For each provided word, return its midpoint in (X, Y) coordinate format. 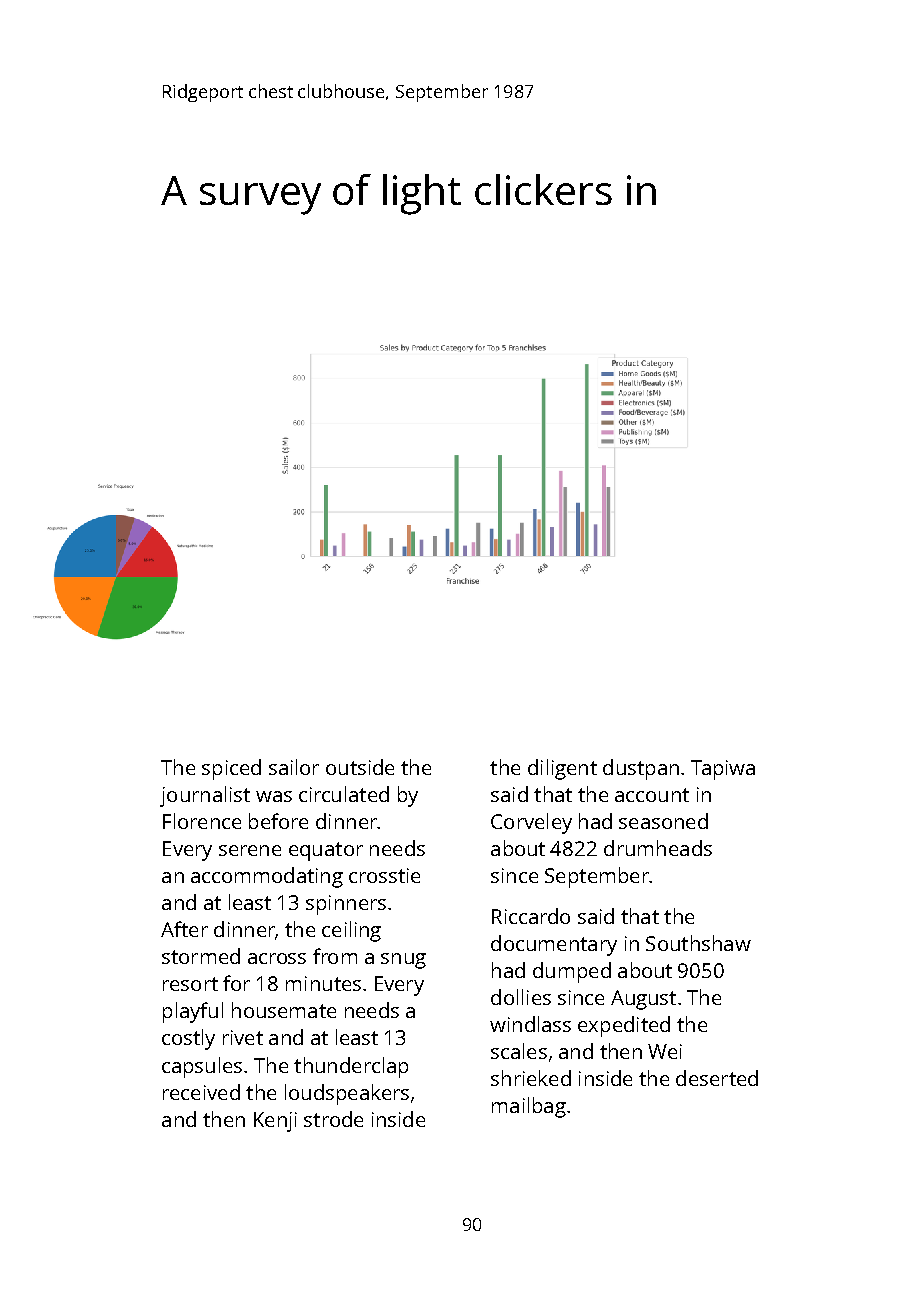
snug (403, 961)
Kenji (275, 1122)
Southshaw (698, 943)
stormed (201, 956)
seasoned (663, 821)
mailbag (529, 1107)
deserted (717, 1078)
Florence (202, 821)
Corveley (531, 823)
